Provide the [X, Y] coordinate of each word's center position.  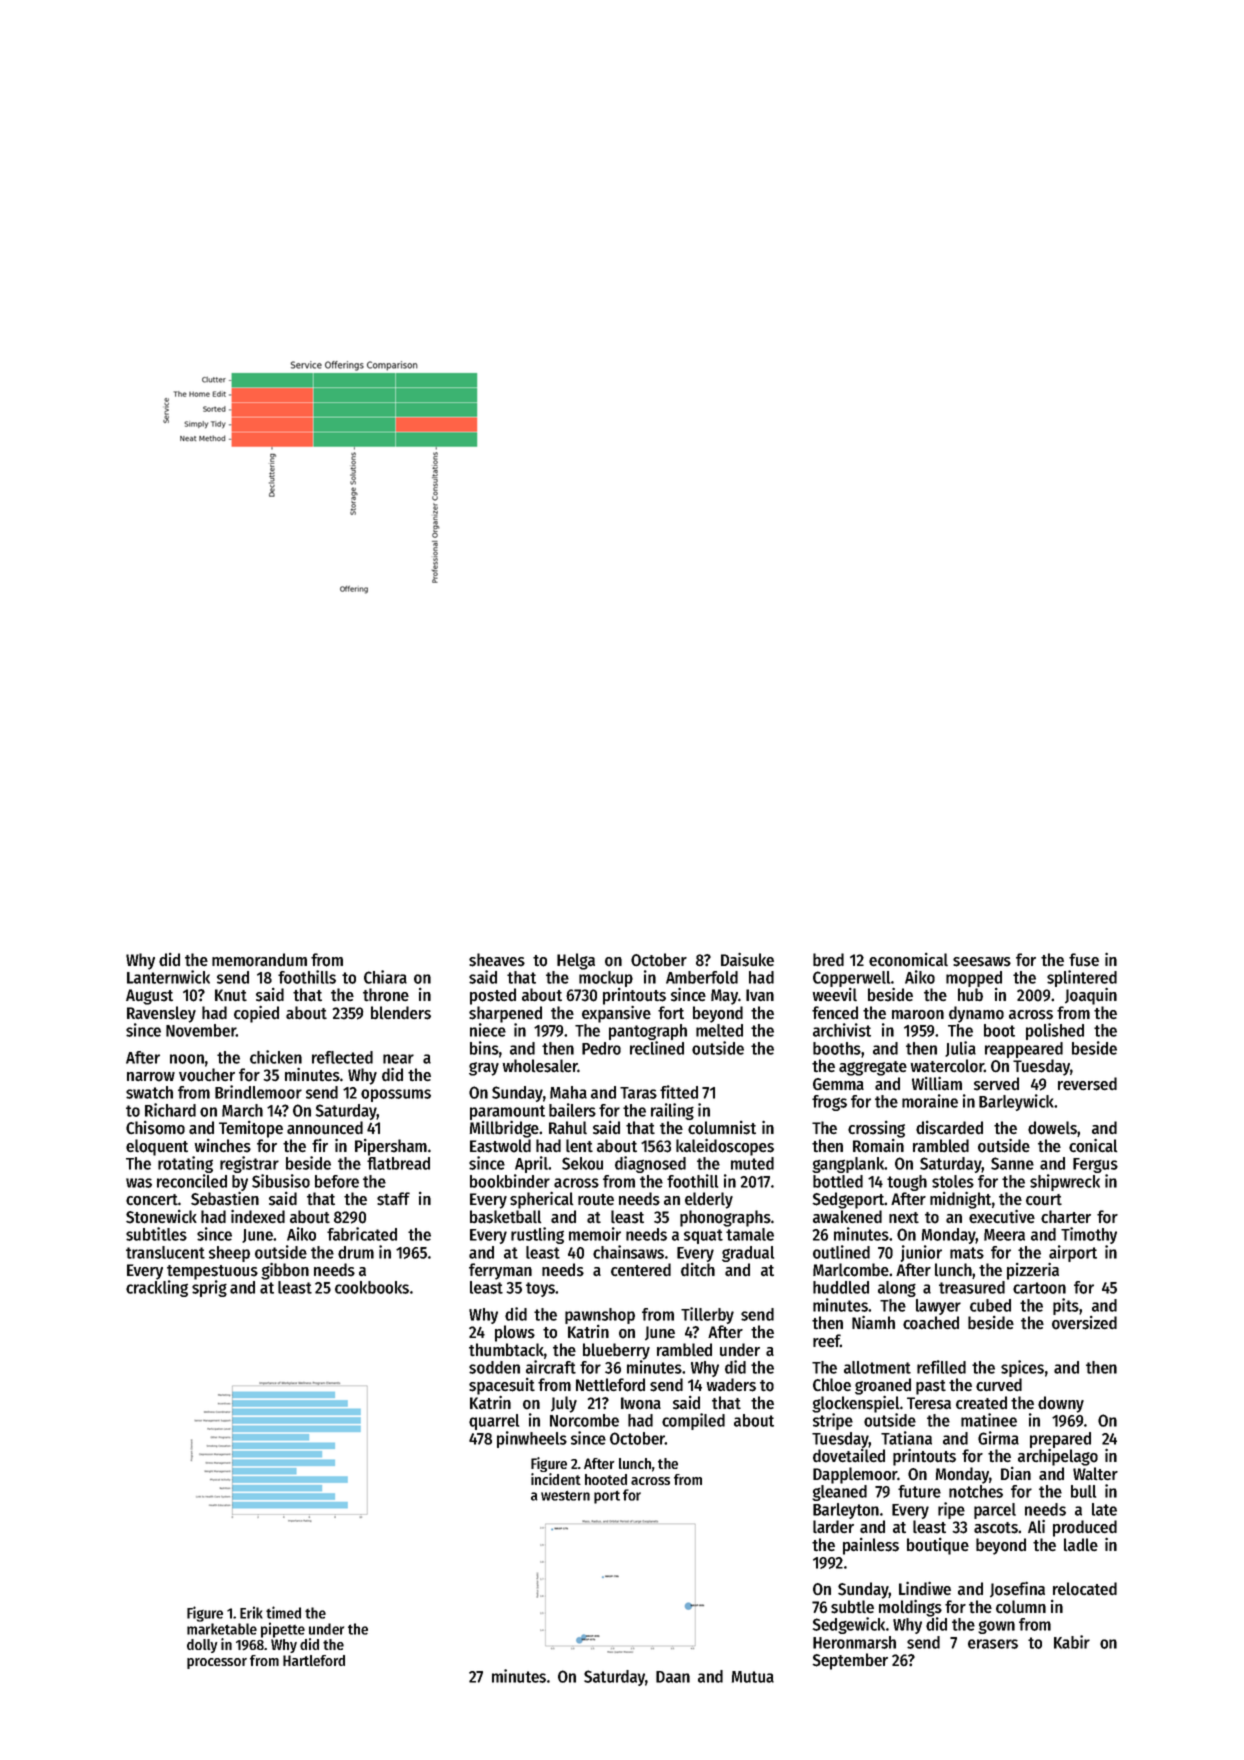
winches [223, 1146]
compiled [693, 1421]
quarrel [494, 1422]
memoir [595, 1234]
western [565, 1495]
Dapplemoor [855, 1475]
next [904, 1217]
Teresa [929, 1403]
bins [484, 1048]
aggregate [873, 1068]
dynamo [976, 1014]
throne [386, 995]
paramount [507, 1113]
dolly [202, 1646]
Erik [251, 1612]
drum [356, 1252]
